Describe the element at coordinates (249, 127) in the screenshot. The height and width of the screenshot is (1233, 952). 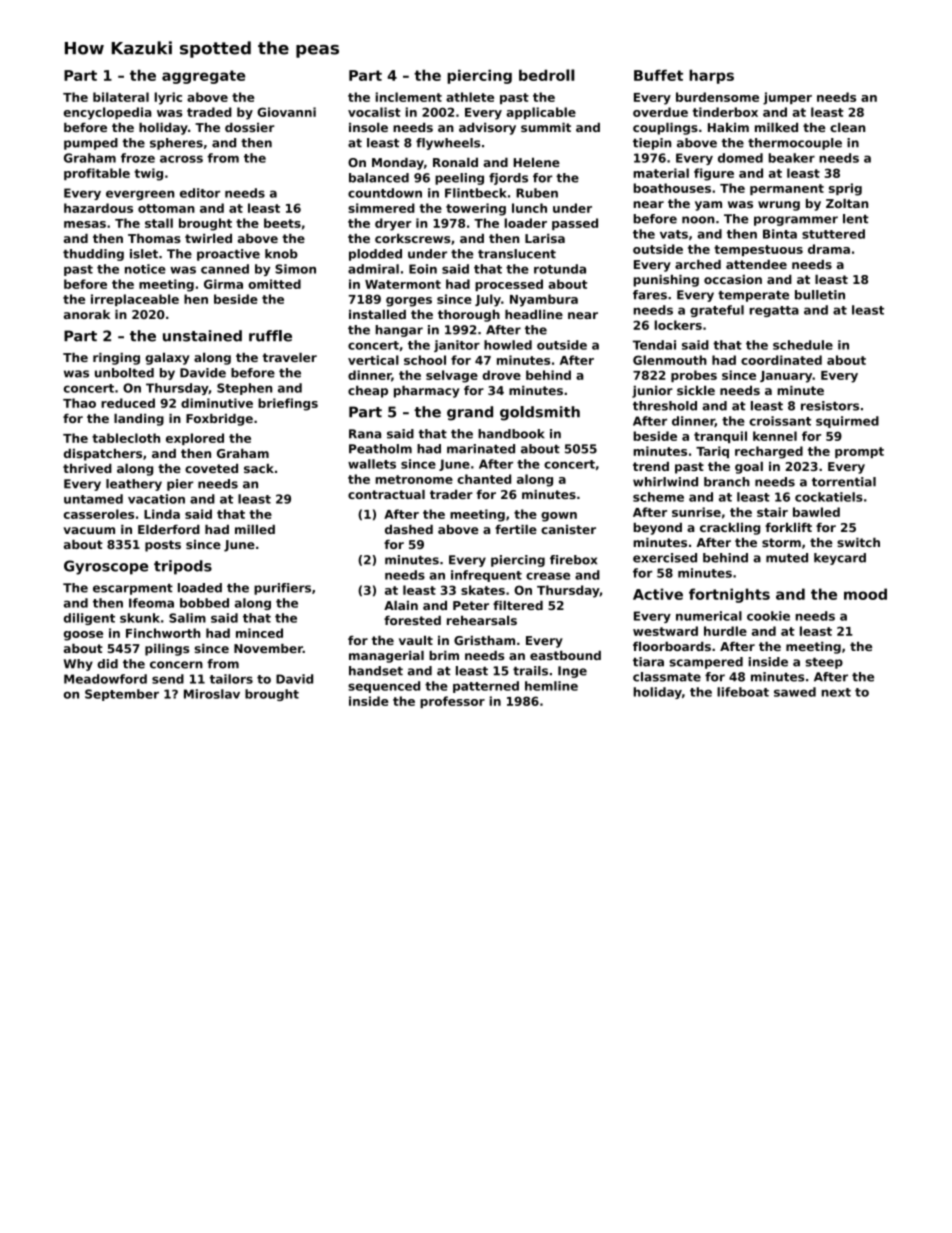
I see `dossier` at that location.
